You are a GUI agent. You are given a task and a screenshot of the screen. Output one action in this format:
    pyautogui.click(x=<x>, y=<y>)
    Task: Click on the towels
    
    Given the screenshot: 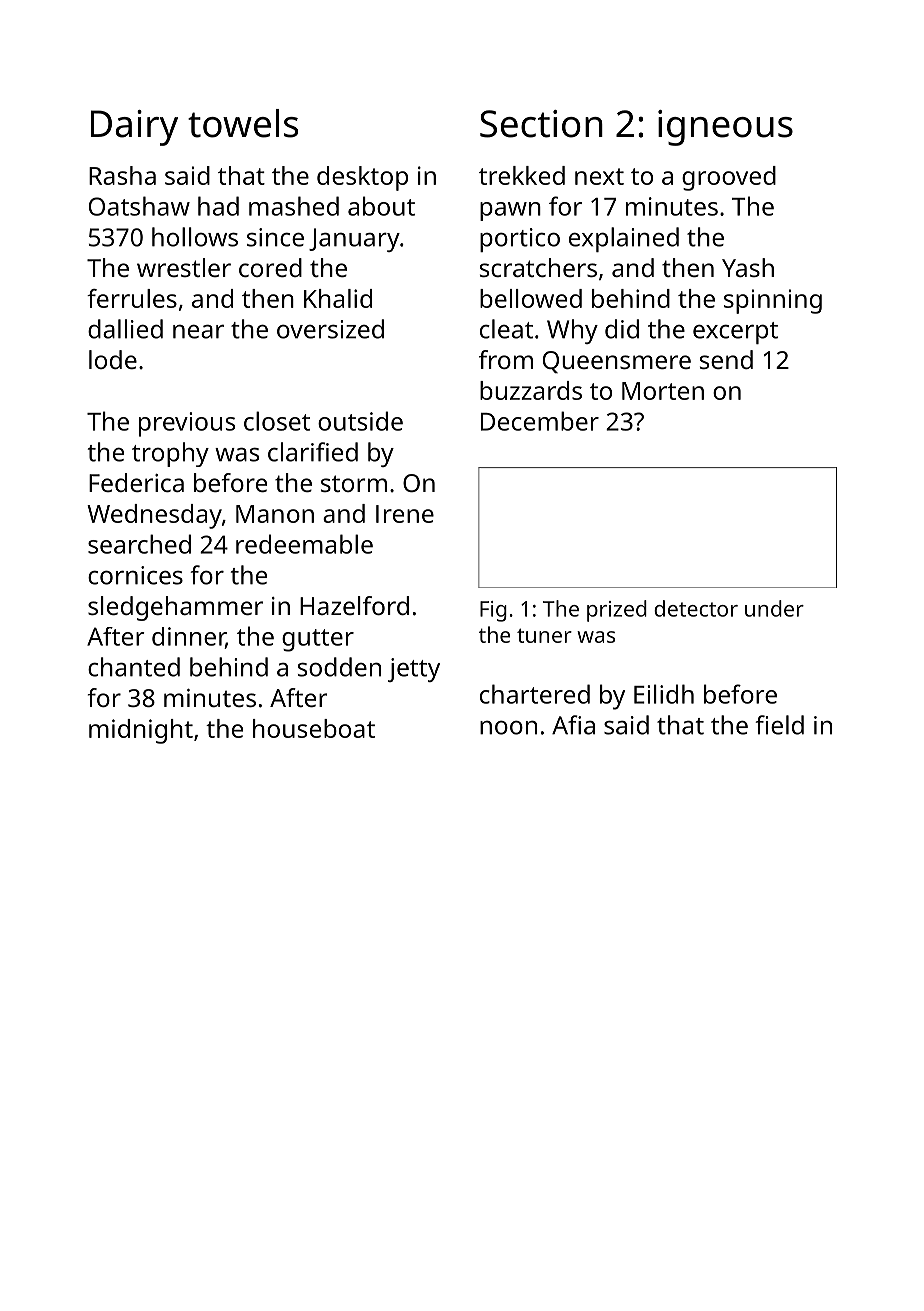 What is the action you would take?
    pyautogui.click(x=243, y=123)
